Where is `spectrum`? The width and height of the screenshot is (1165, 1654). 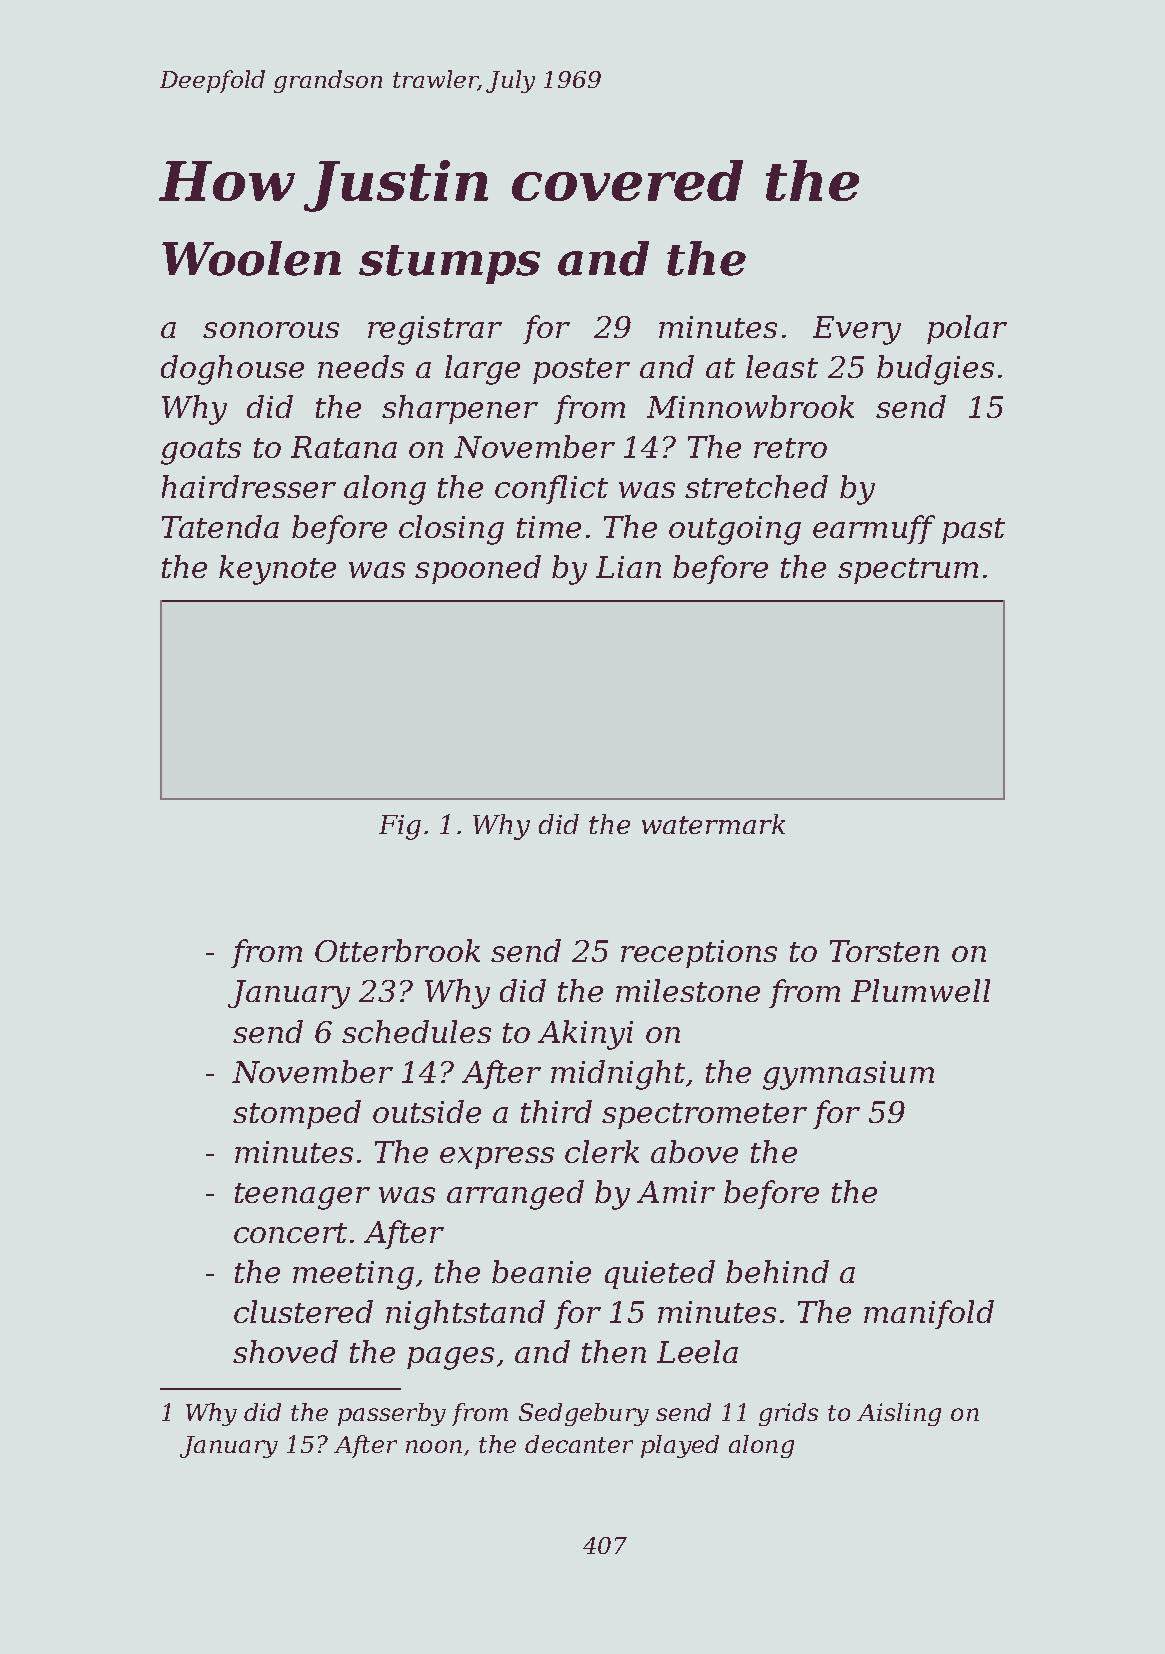 spectrum is located at coordinates (908, 571).
